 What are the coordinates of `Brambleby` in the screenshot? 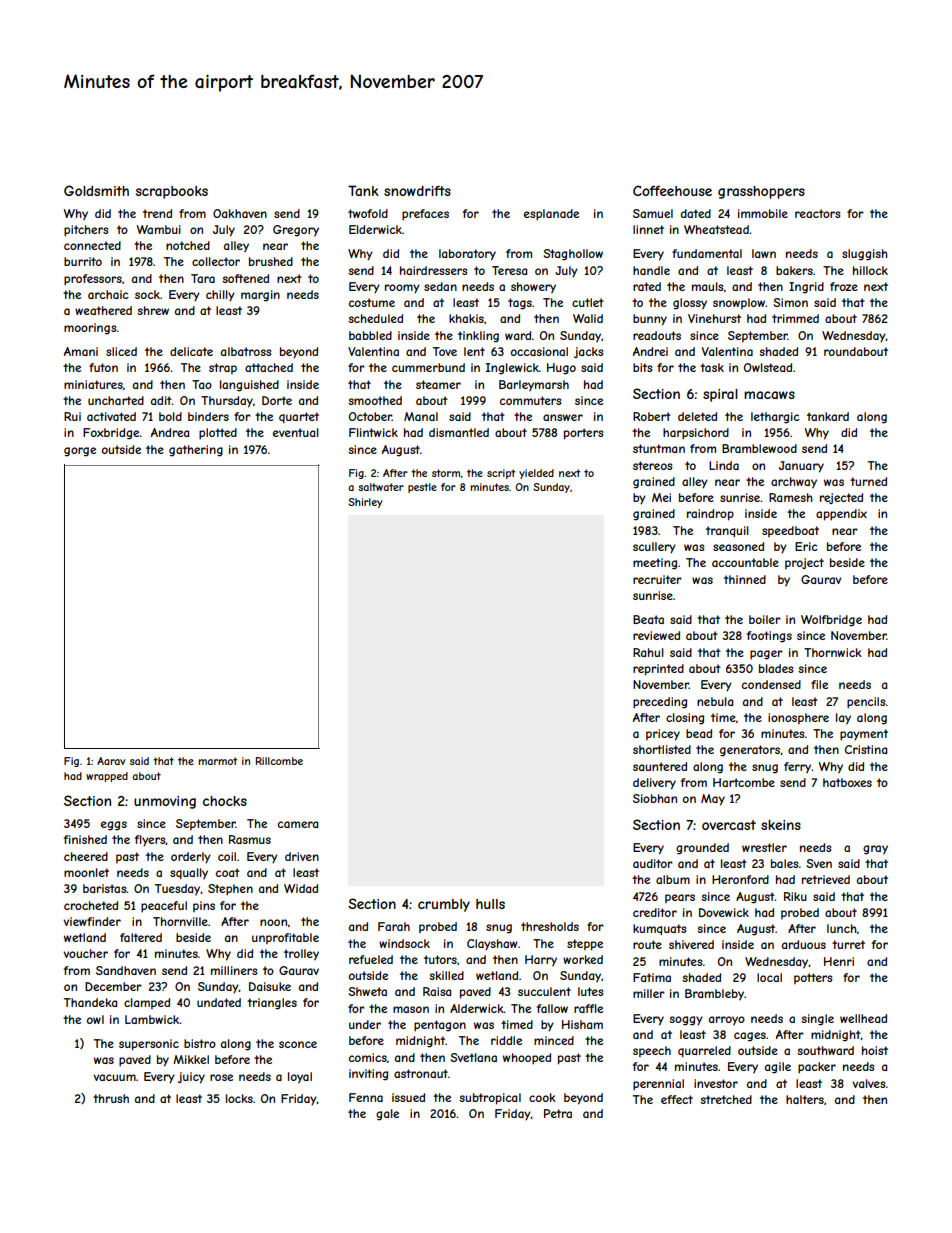 It's located at (714, 994).
